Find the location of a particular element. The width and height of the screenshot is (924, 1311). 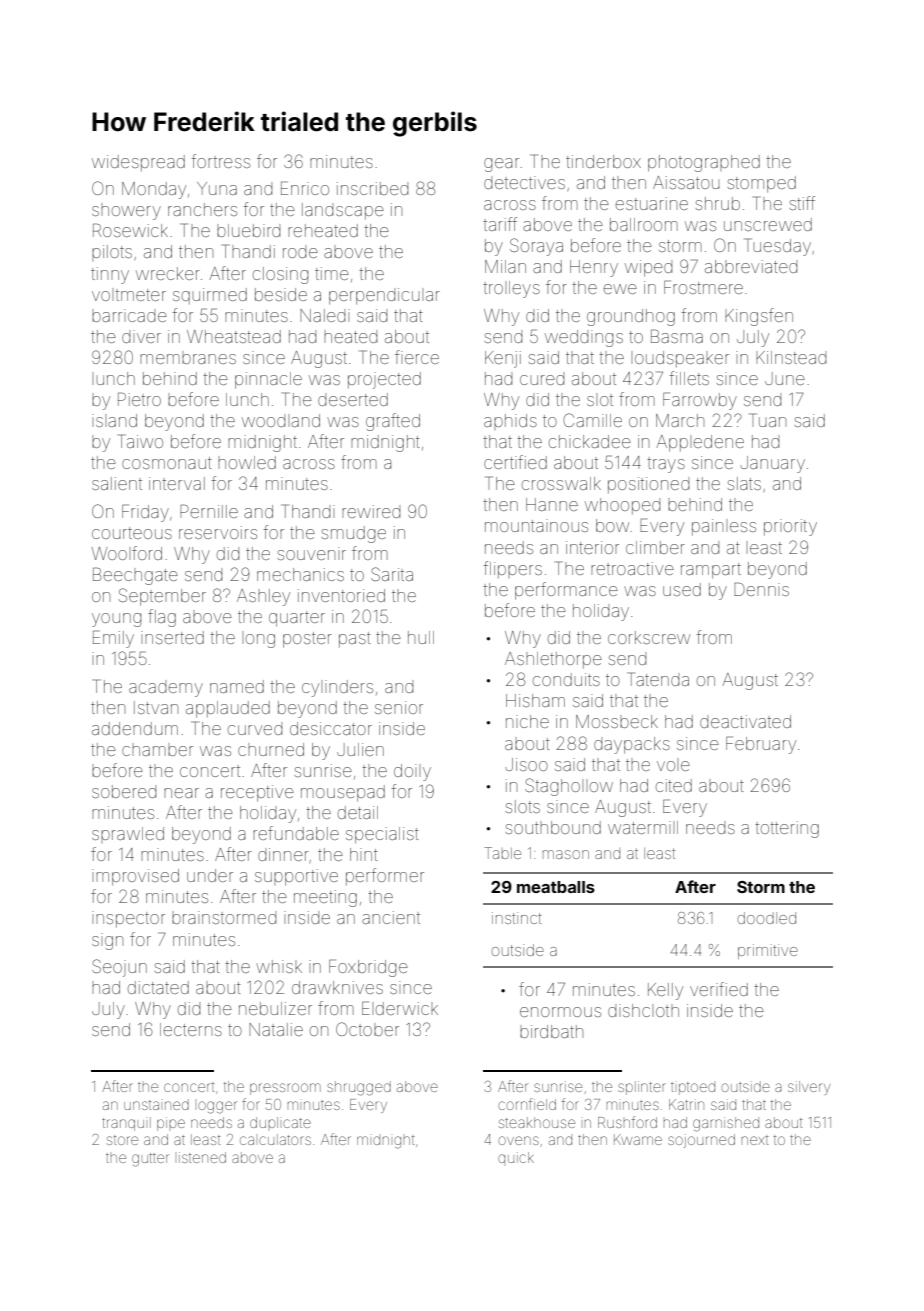

Woolford is located at coordinates (127, 553).
